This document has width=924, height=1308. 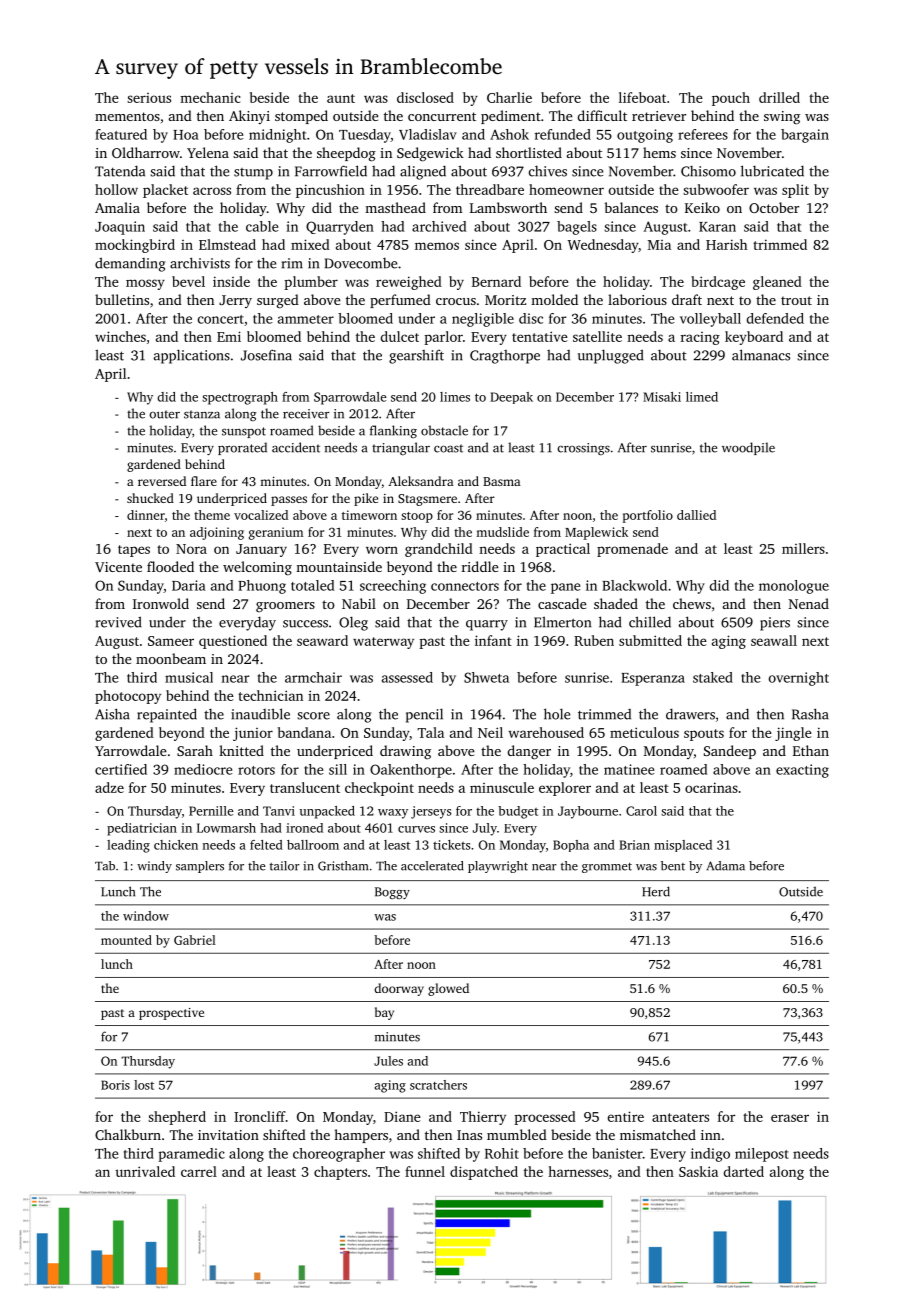 I want to click on dulcet, so click(x=400, y=336).
